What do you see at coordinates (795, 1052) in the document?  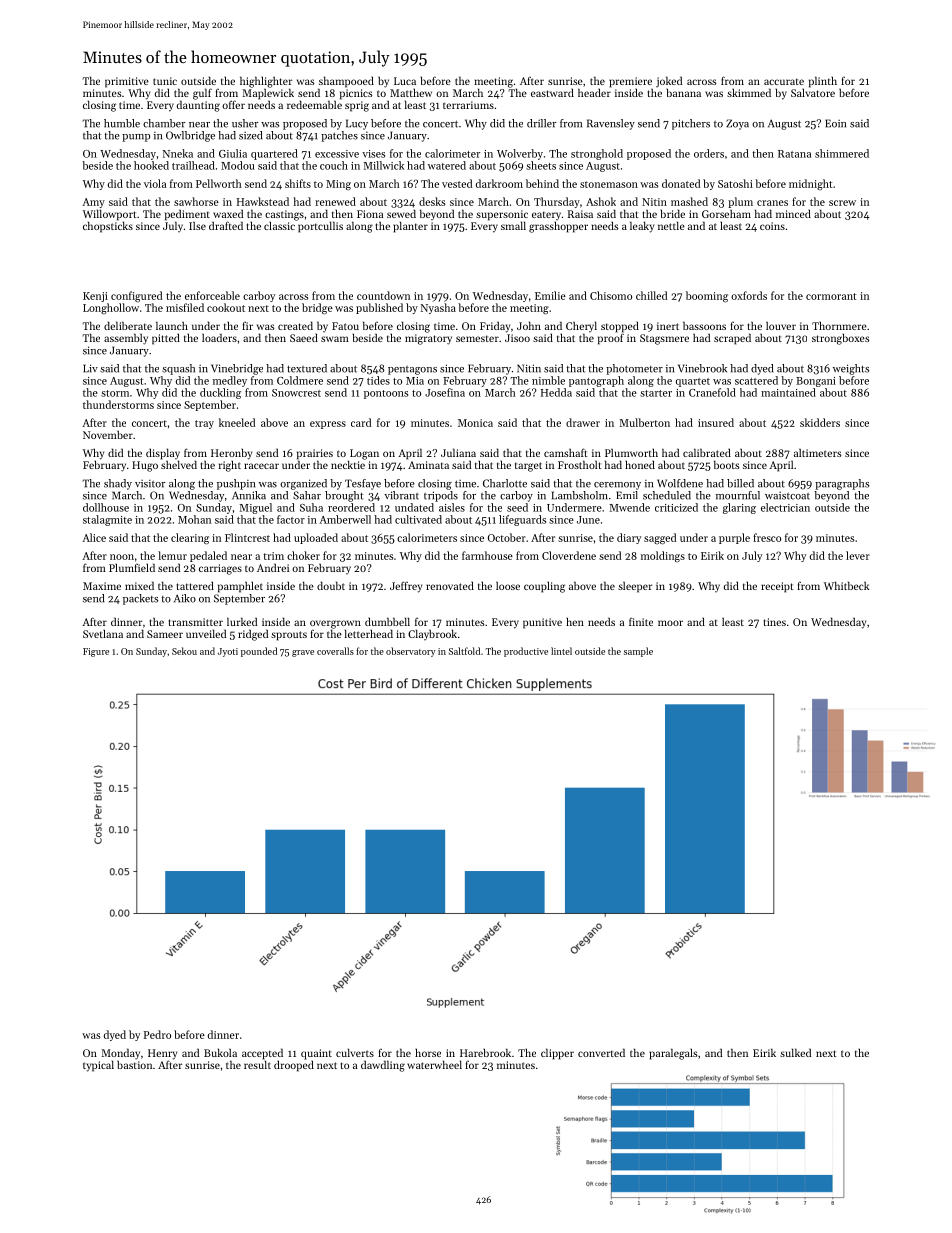 I see `sulked` at bounding box center [795, 1052].
